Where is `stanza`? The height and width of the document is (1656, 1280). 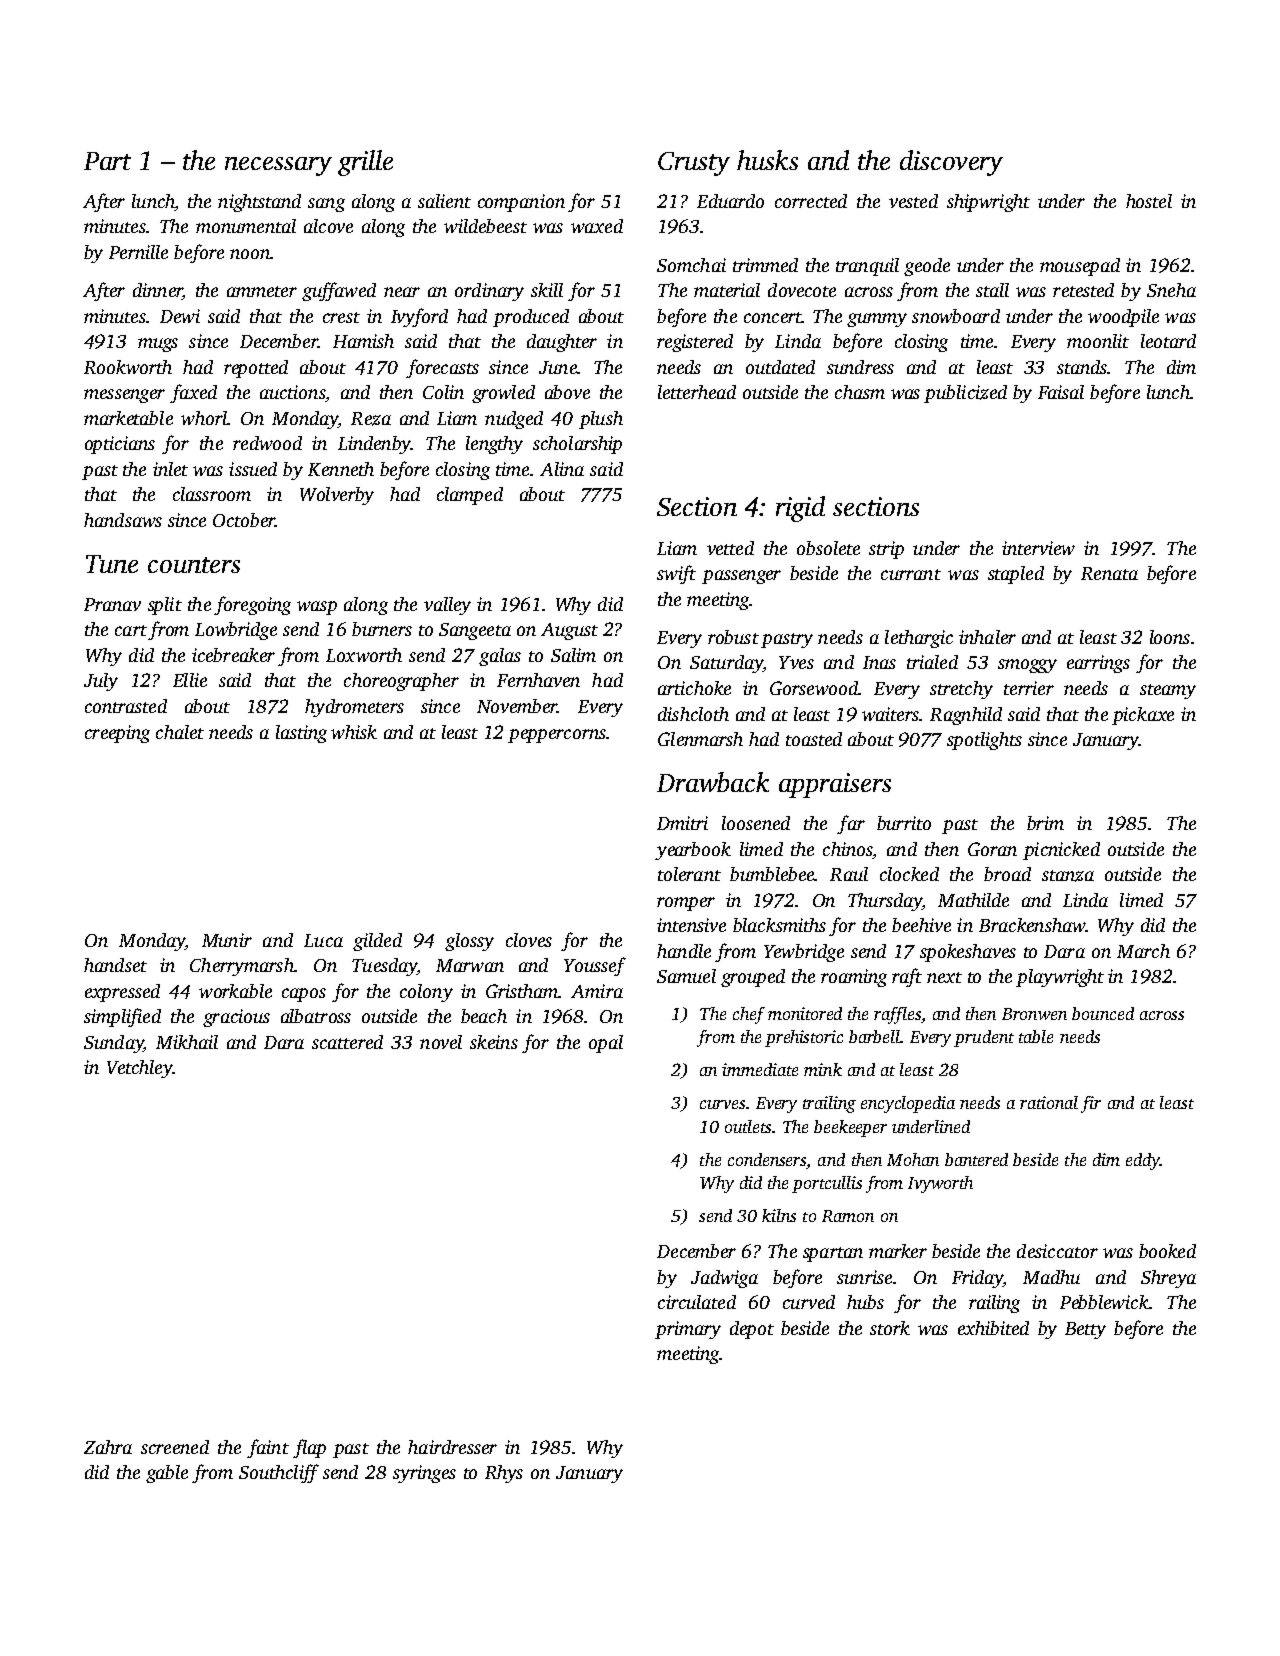
stanza is located at coordinates (1068, 876).
